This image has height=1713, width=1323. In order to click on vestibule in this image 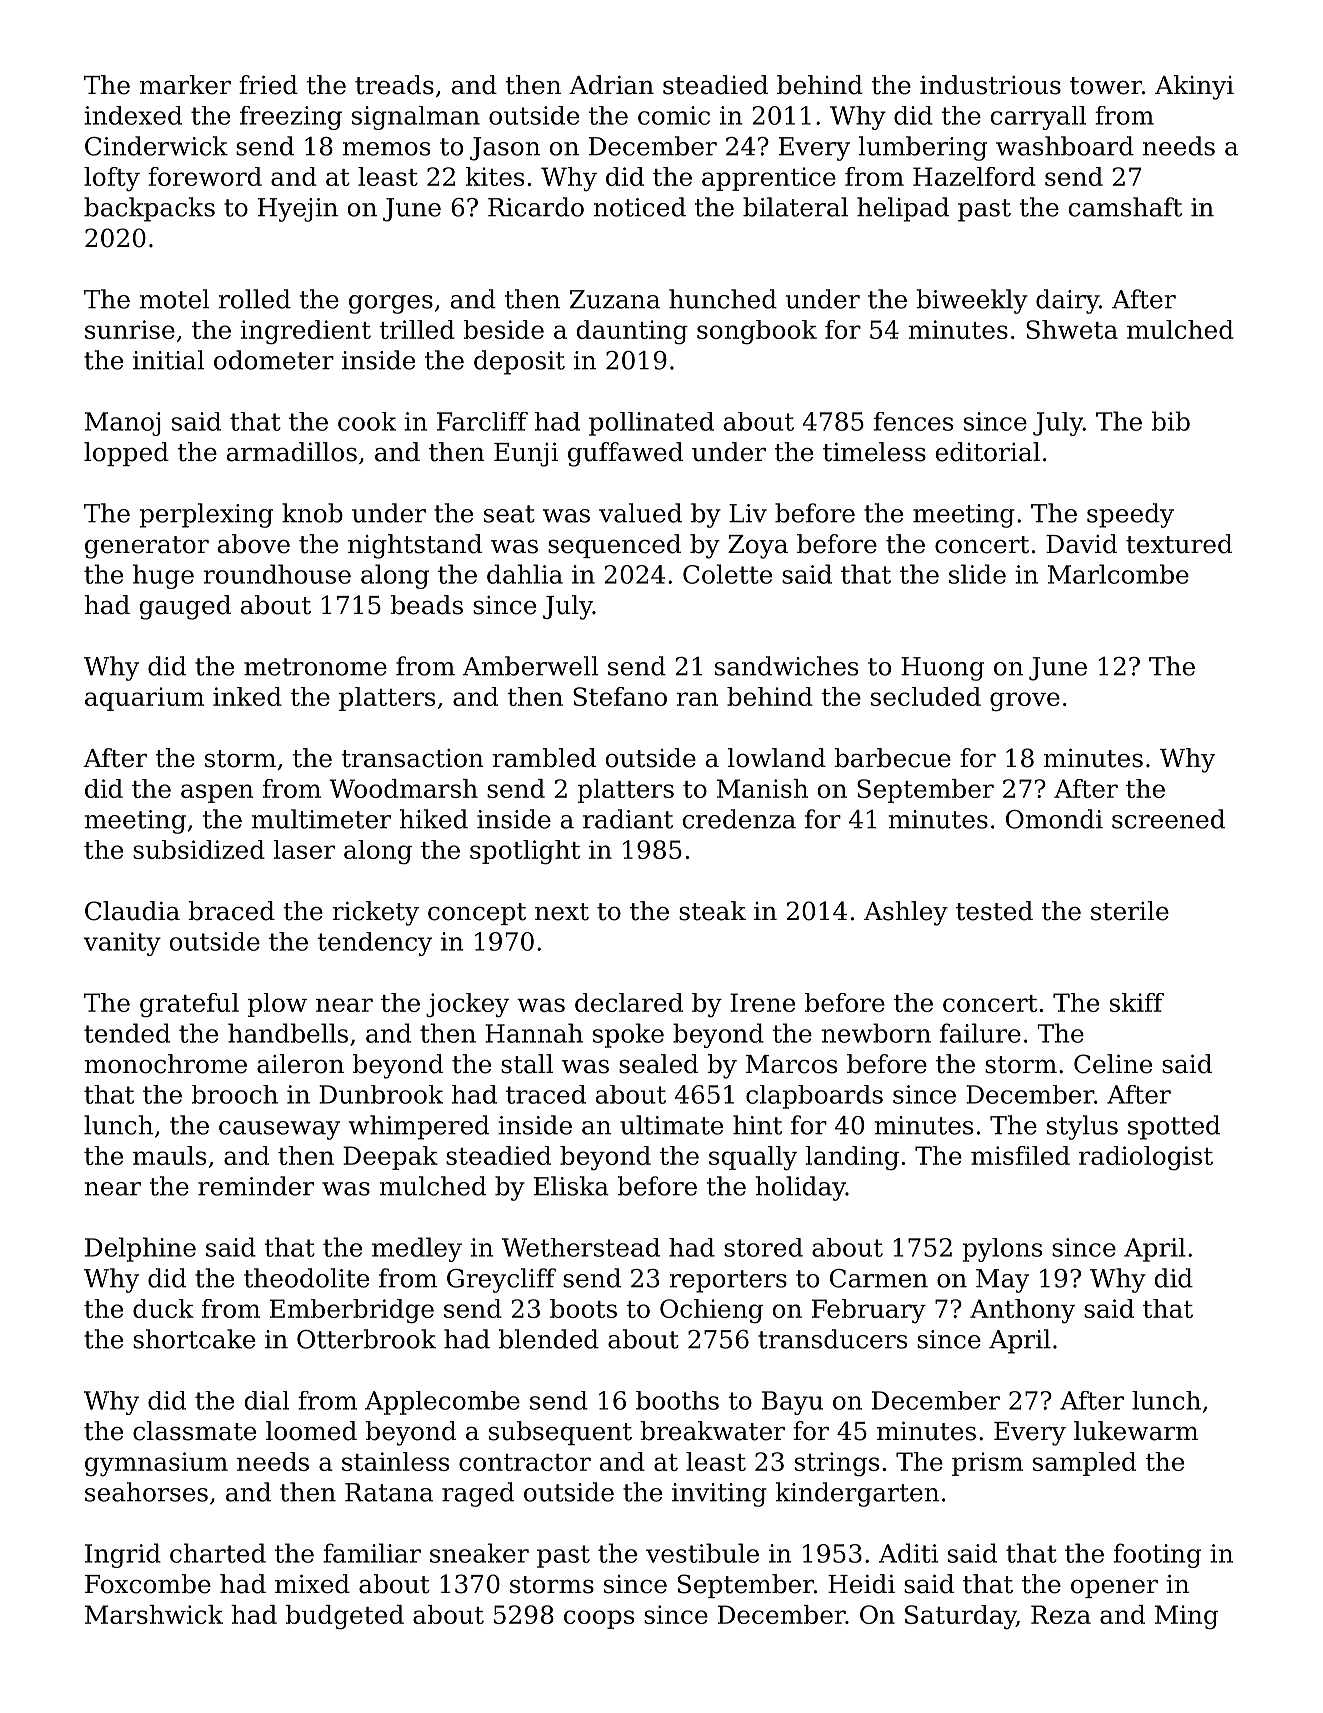, I will do `click(702, 1553)`.
